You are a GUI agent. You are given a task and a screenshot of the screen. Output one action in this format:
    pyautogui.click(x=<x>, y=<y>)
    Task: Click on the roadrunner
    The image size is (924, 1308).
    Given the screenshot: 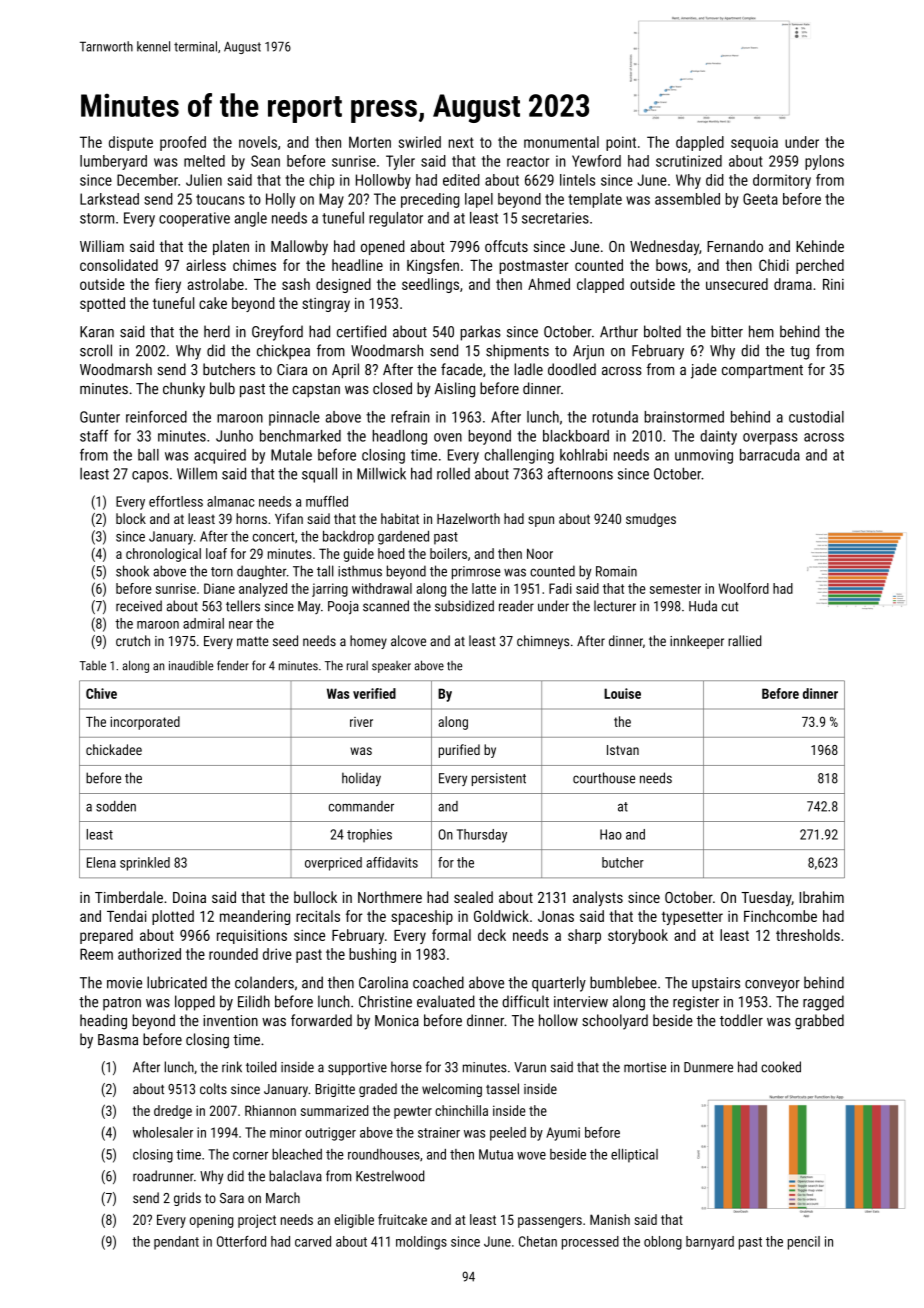 What is the action you would take?
    pyautogui.click(x=163, y=1176)
